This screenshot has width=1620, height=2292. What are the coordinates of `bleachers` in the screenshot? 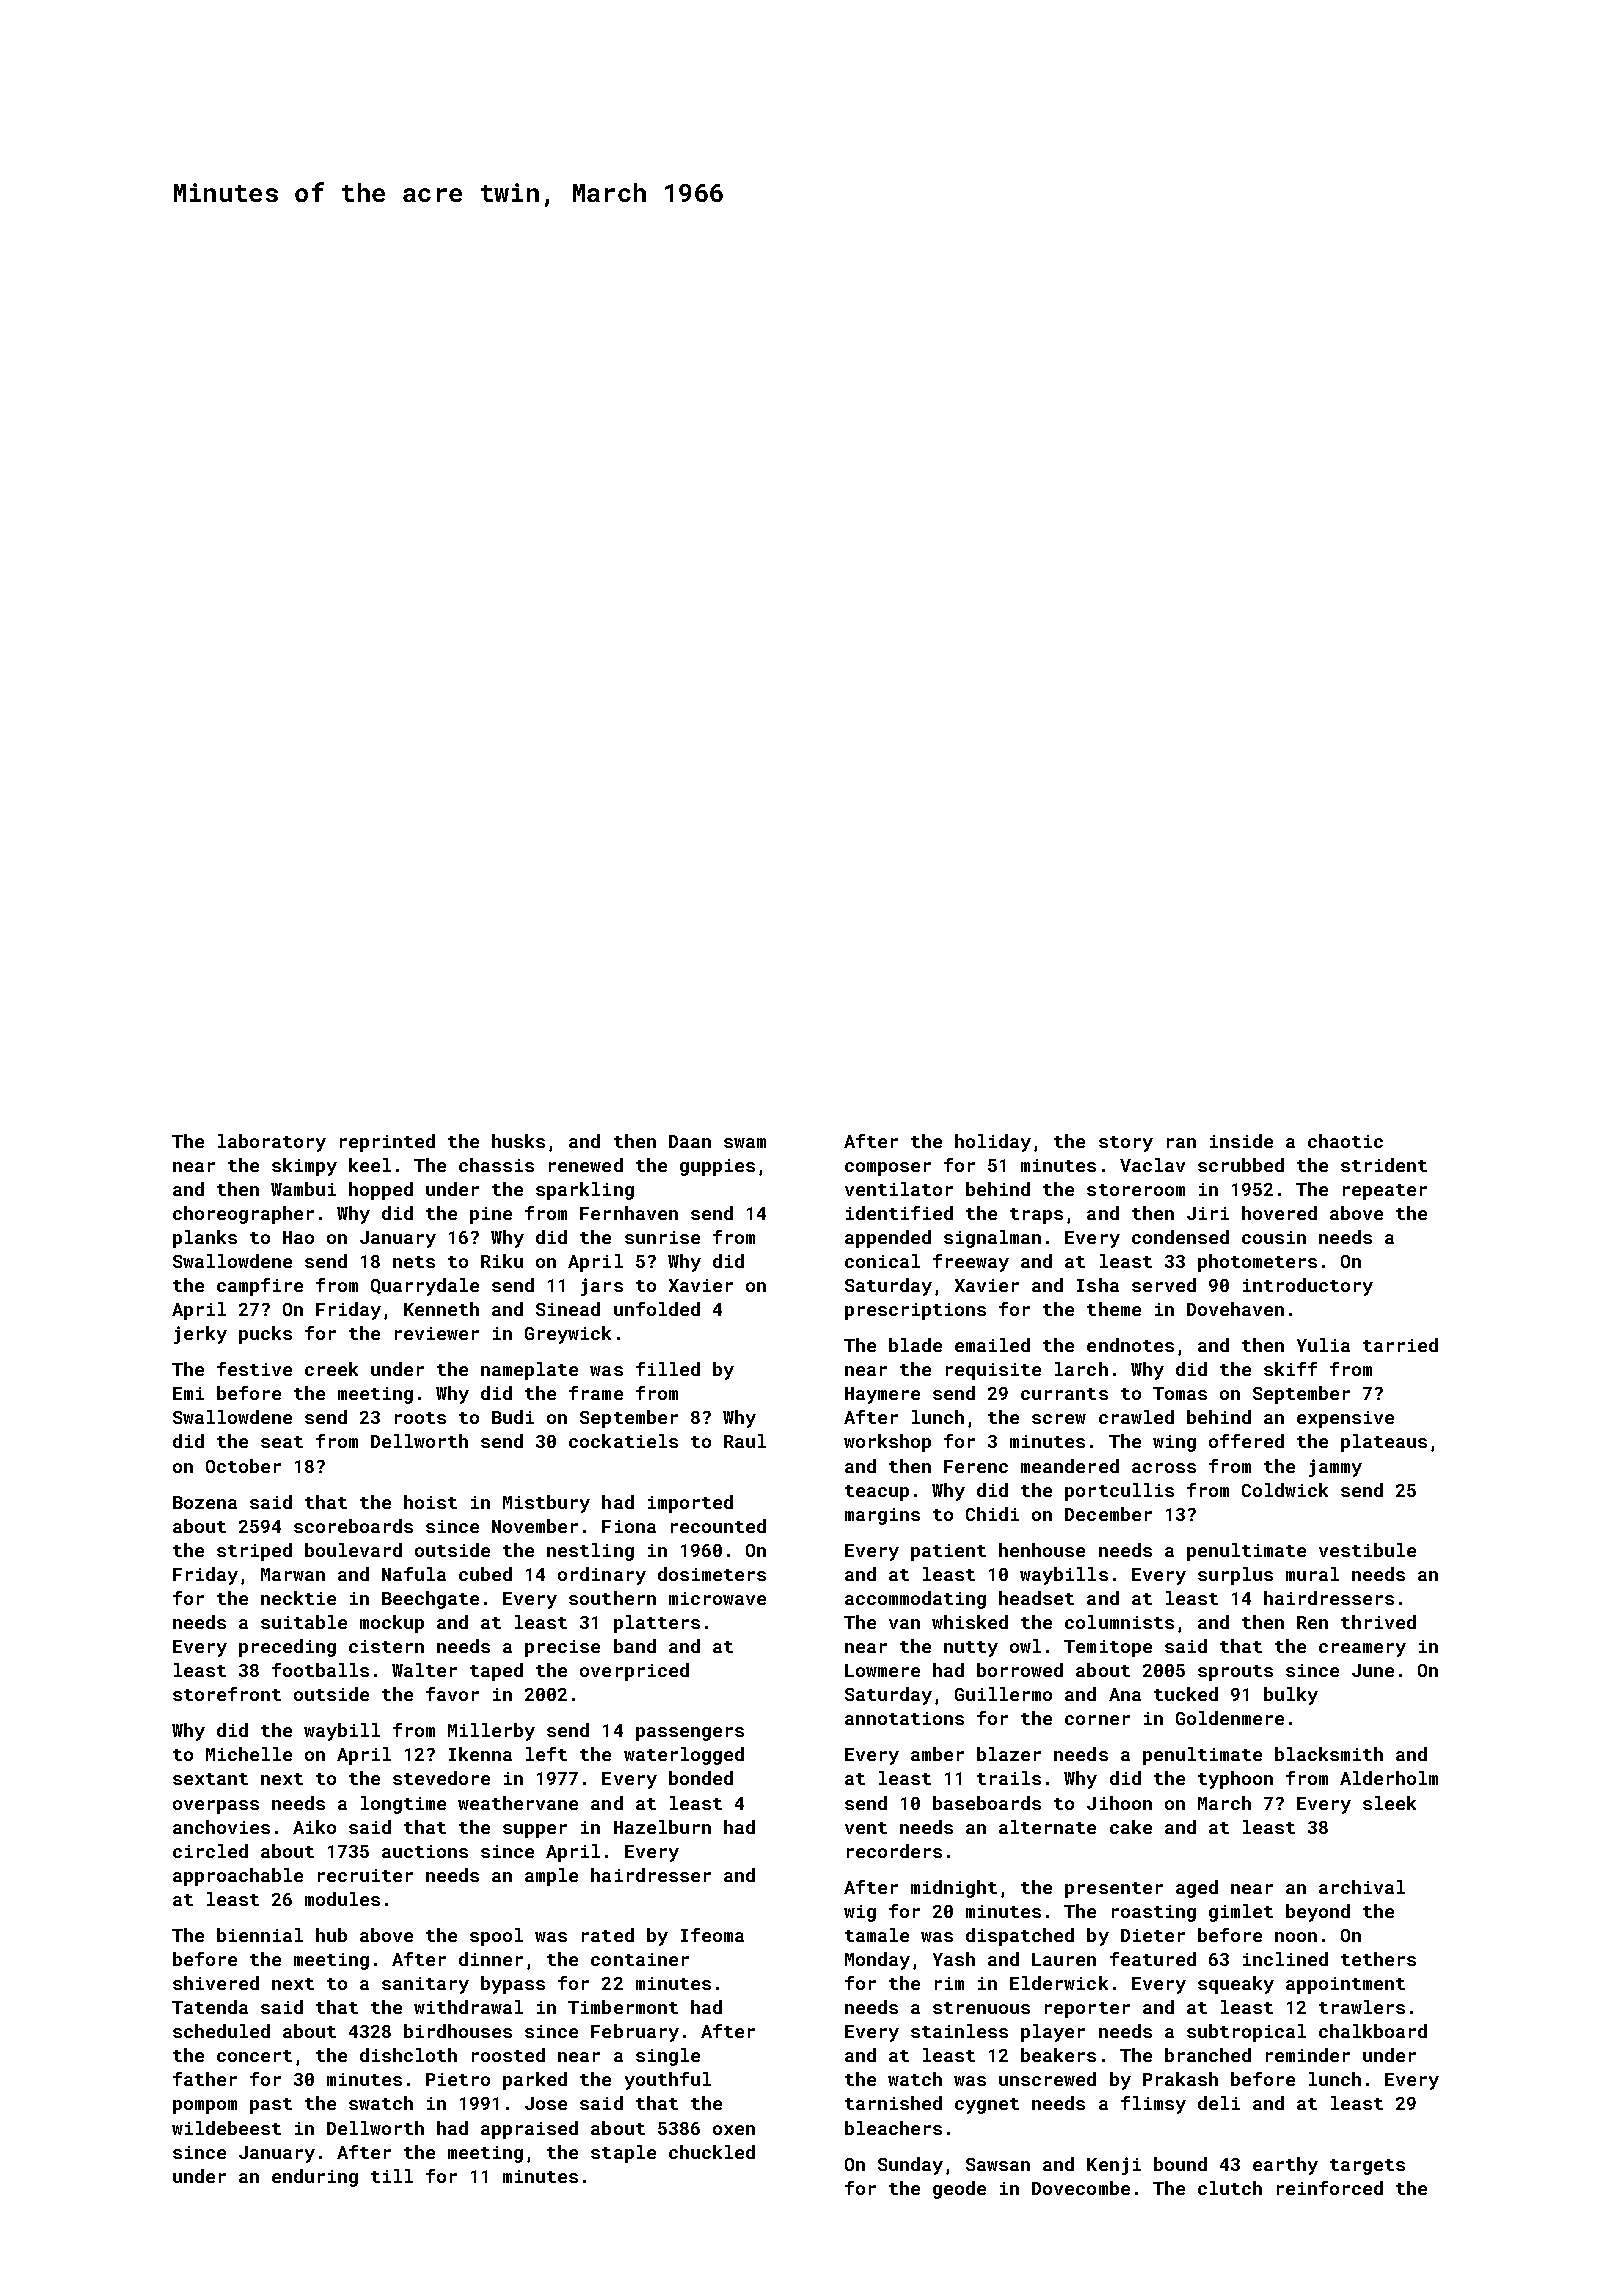 It's located at (893, 2128).
